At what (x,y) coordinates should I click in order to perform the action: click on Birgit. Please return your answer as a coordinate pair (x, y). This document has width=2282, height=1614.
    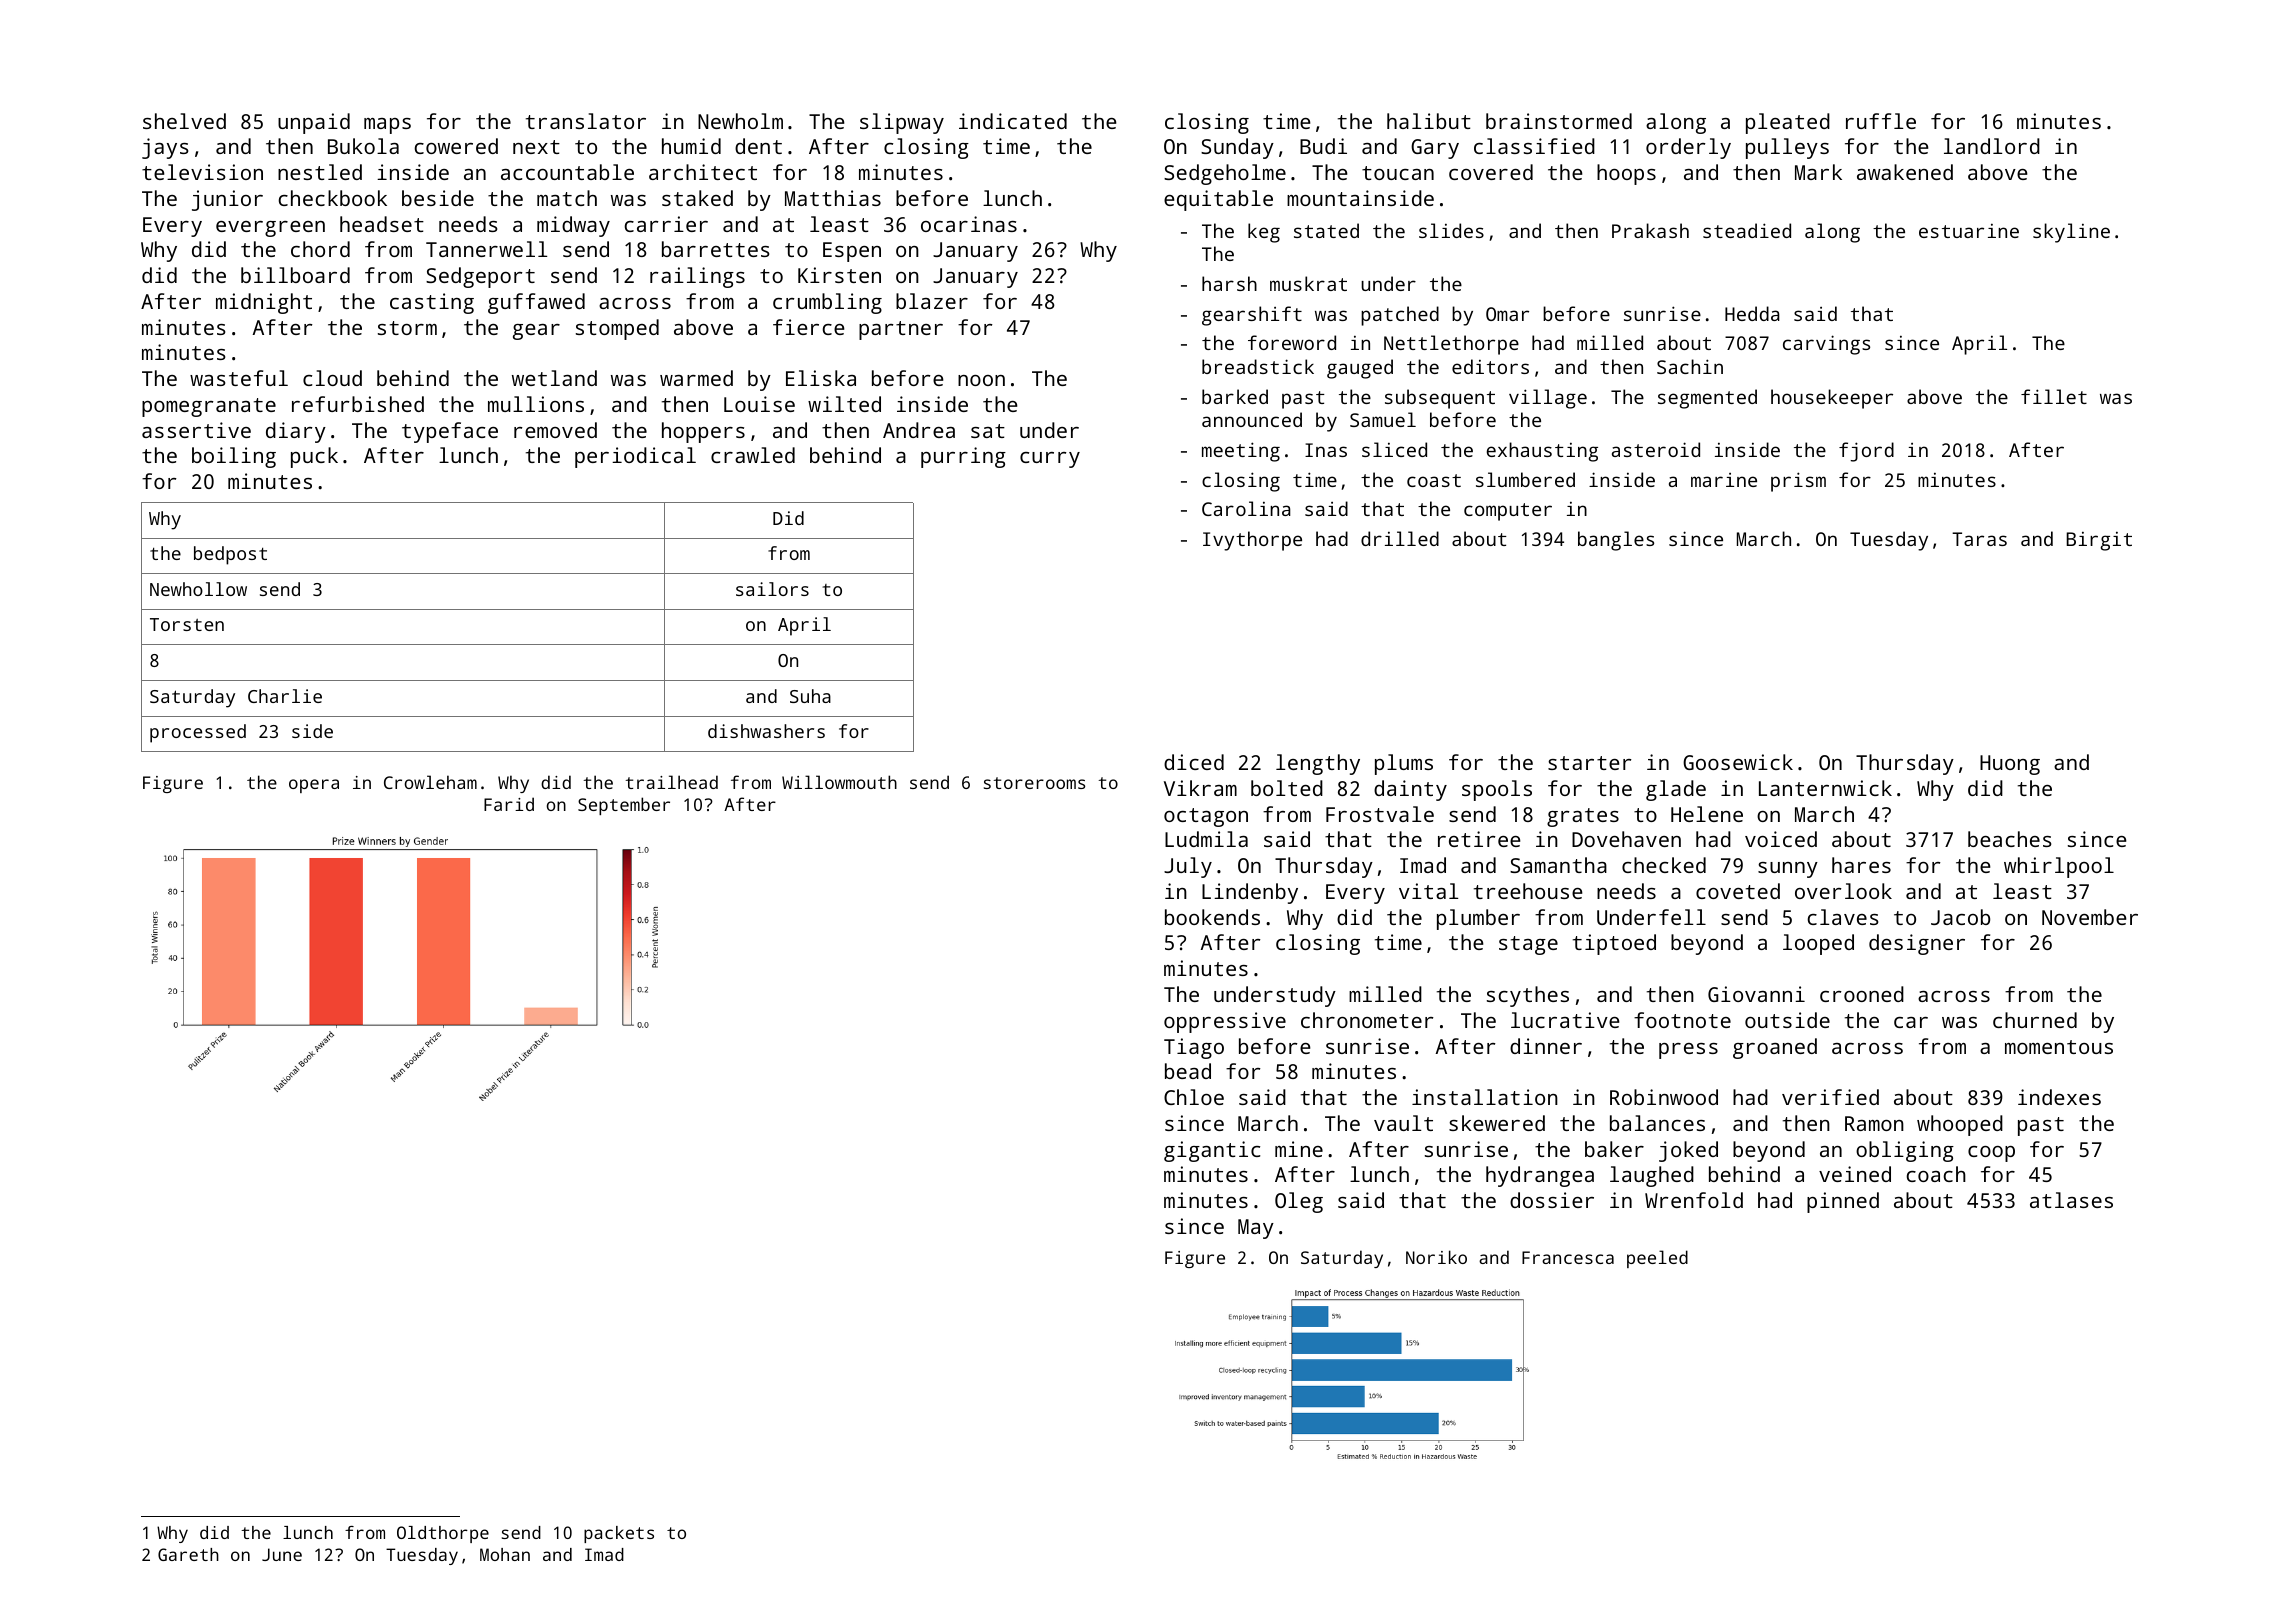
    Looking at the image, I should click on (2099, 541).
